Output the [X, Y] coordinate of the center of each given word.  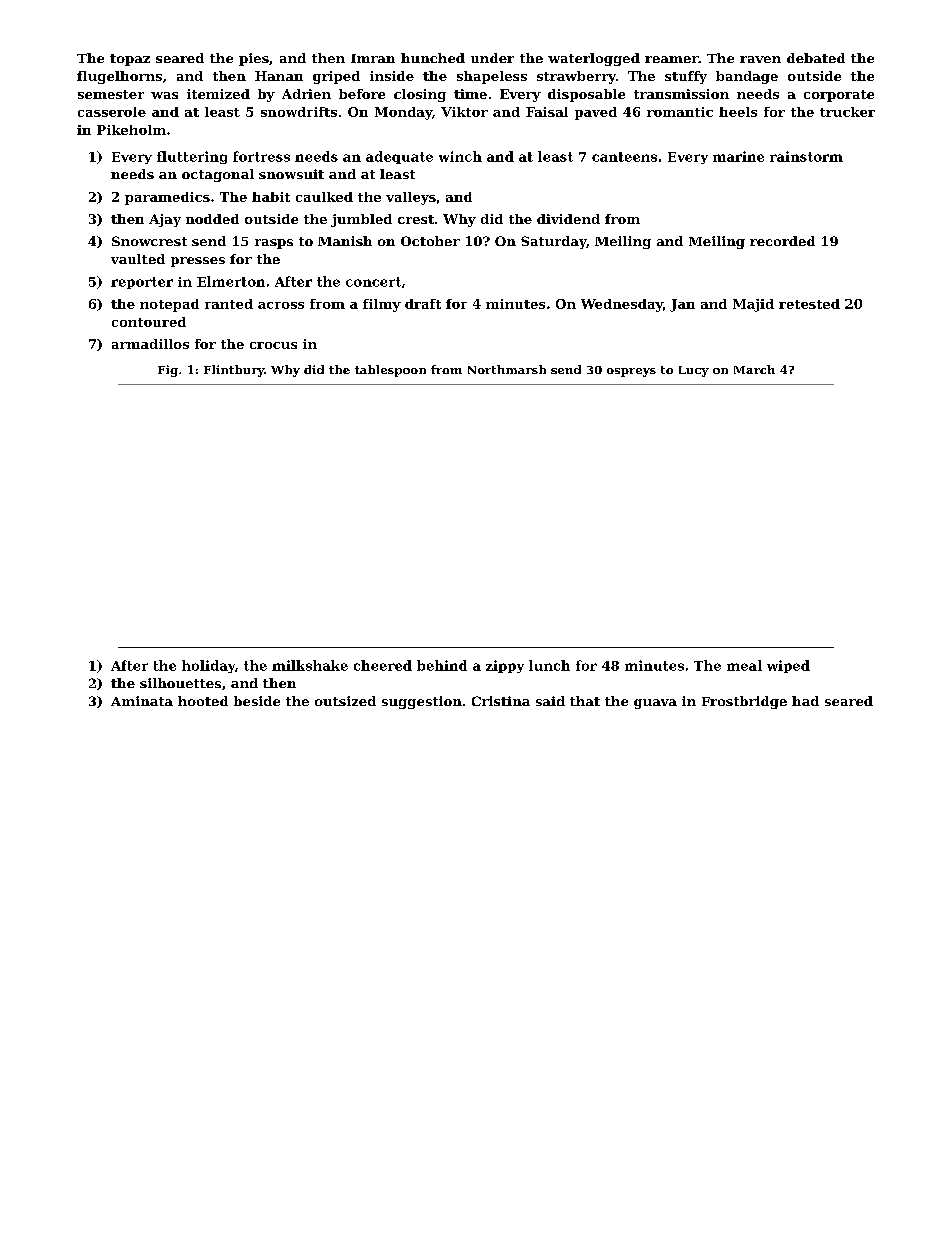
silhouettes [180, 683]
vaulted [138, 259]
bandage [747, 77]
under [492, 58]
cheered [383, 665]
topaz [130, 60]
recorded [782, 241]
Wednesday [622, 305]
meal [744, 665]
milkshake [310, 665]
